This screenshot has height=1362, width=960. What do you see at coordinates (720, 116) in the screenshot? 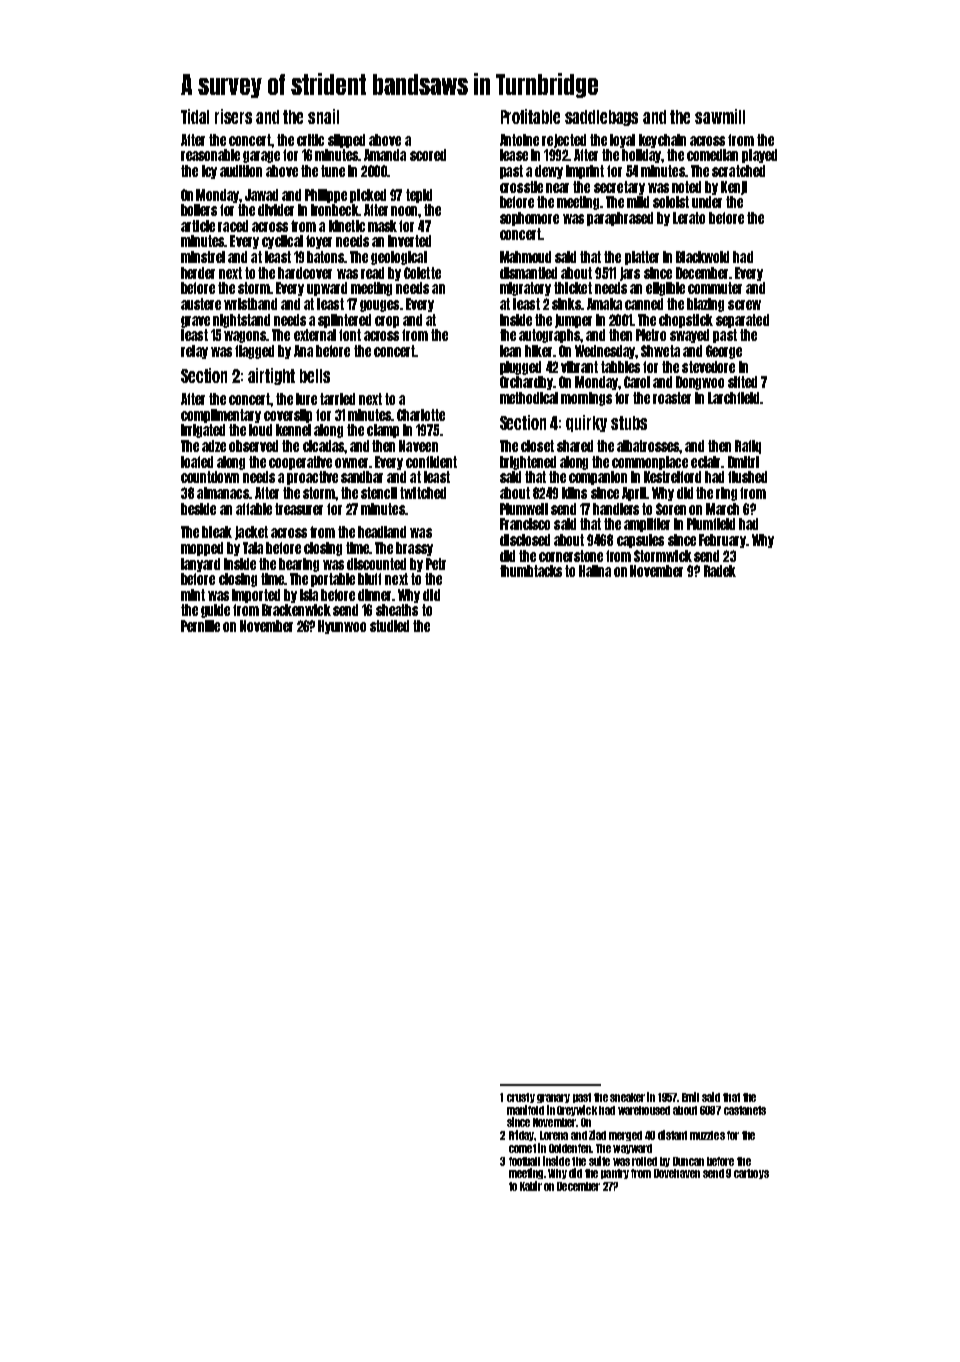
I see `sawmill` at bounding box center [720, 116].
